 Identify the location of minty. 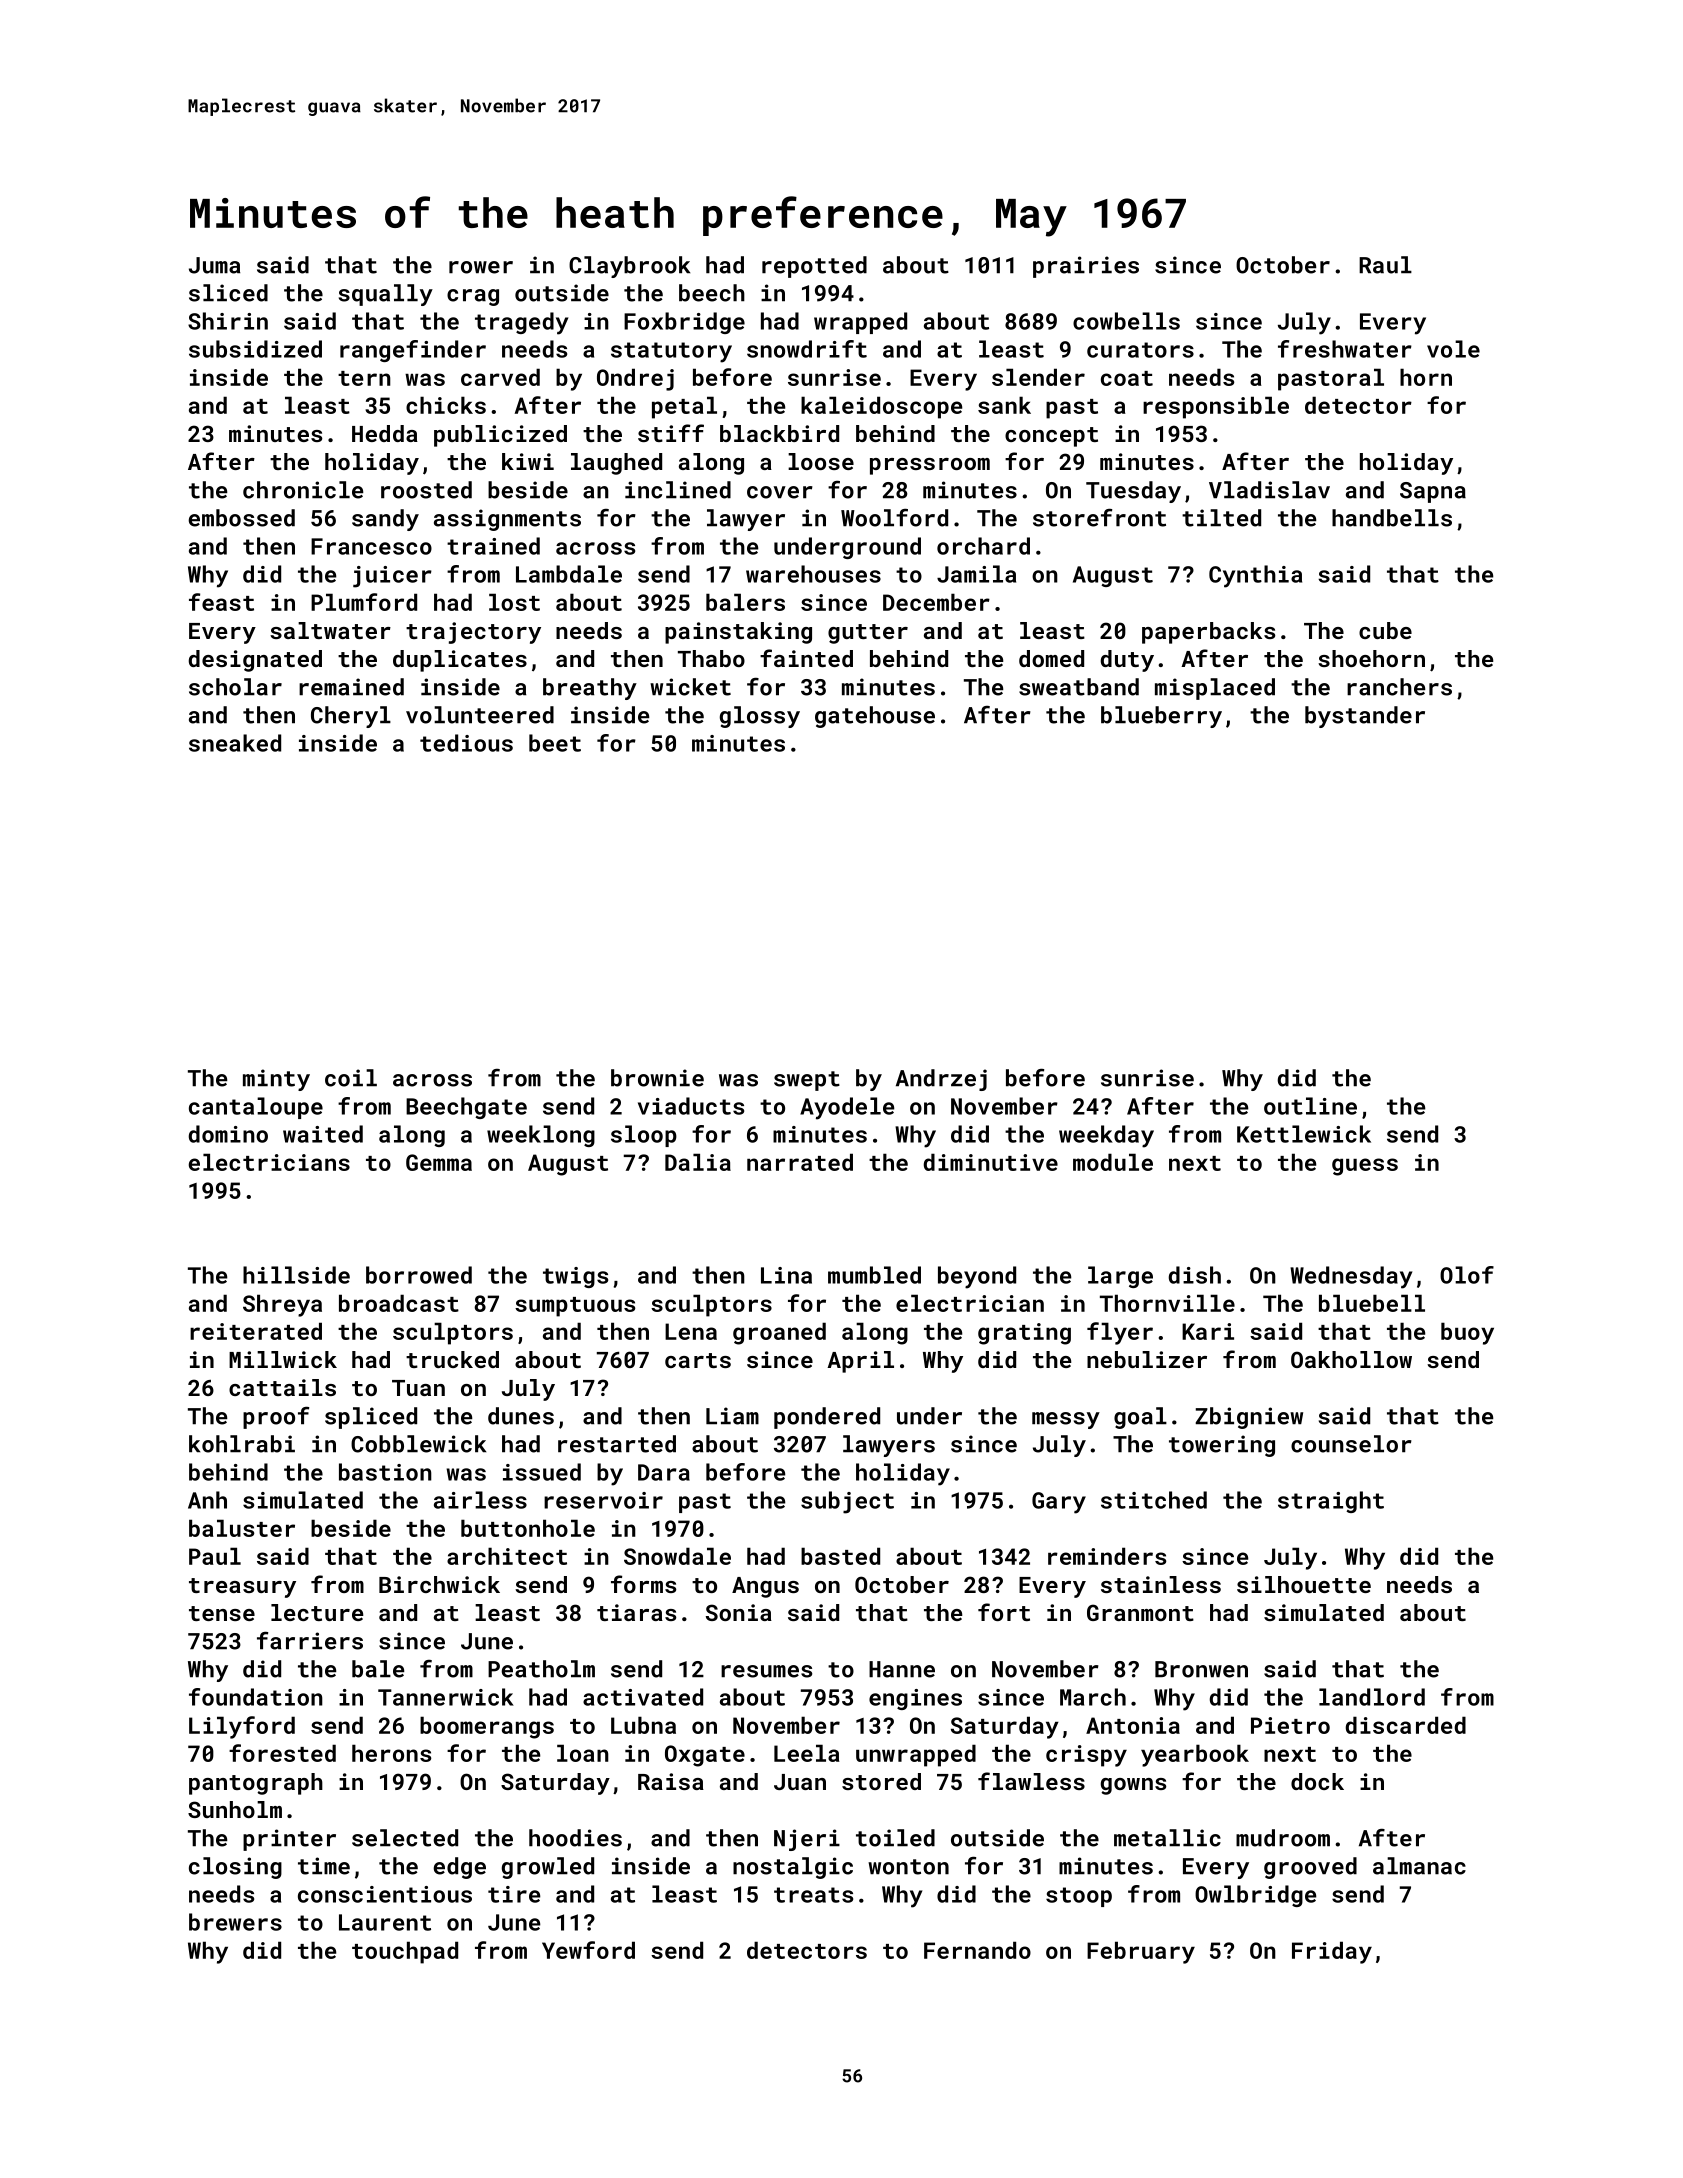
(276, 1080).
